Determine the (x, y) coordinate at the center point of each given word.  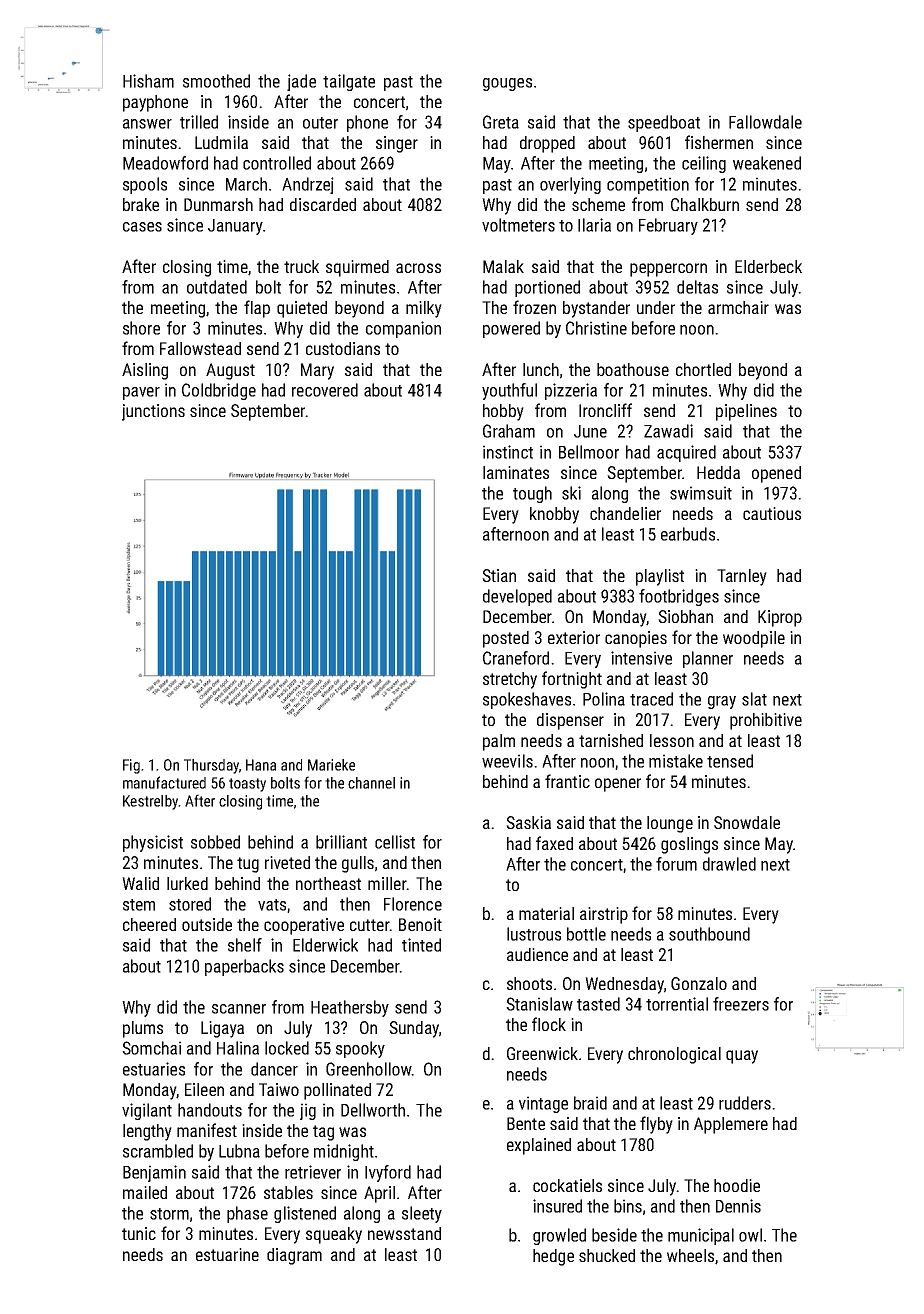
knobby (554, 515)
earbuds (688, 534)
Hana (261, 765)
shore (141, 328)
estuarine (227, 1254)
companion (403, 329)
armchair (738, 307)
